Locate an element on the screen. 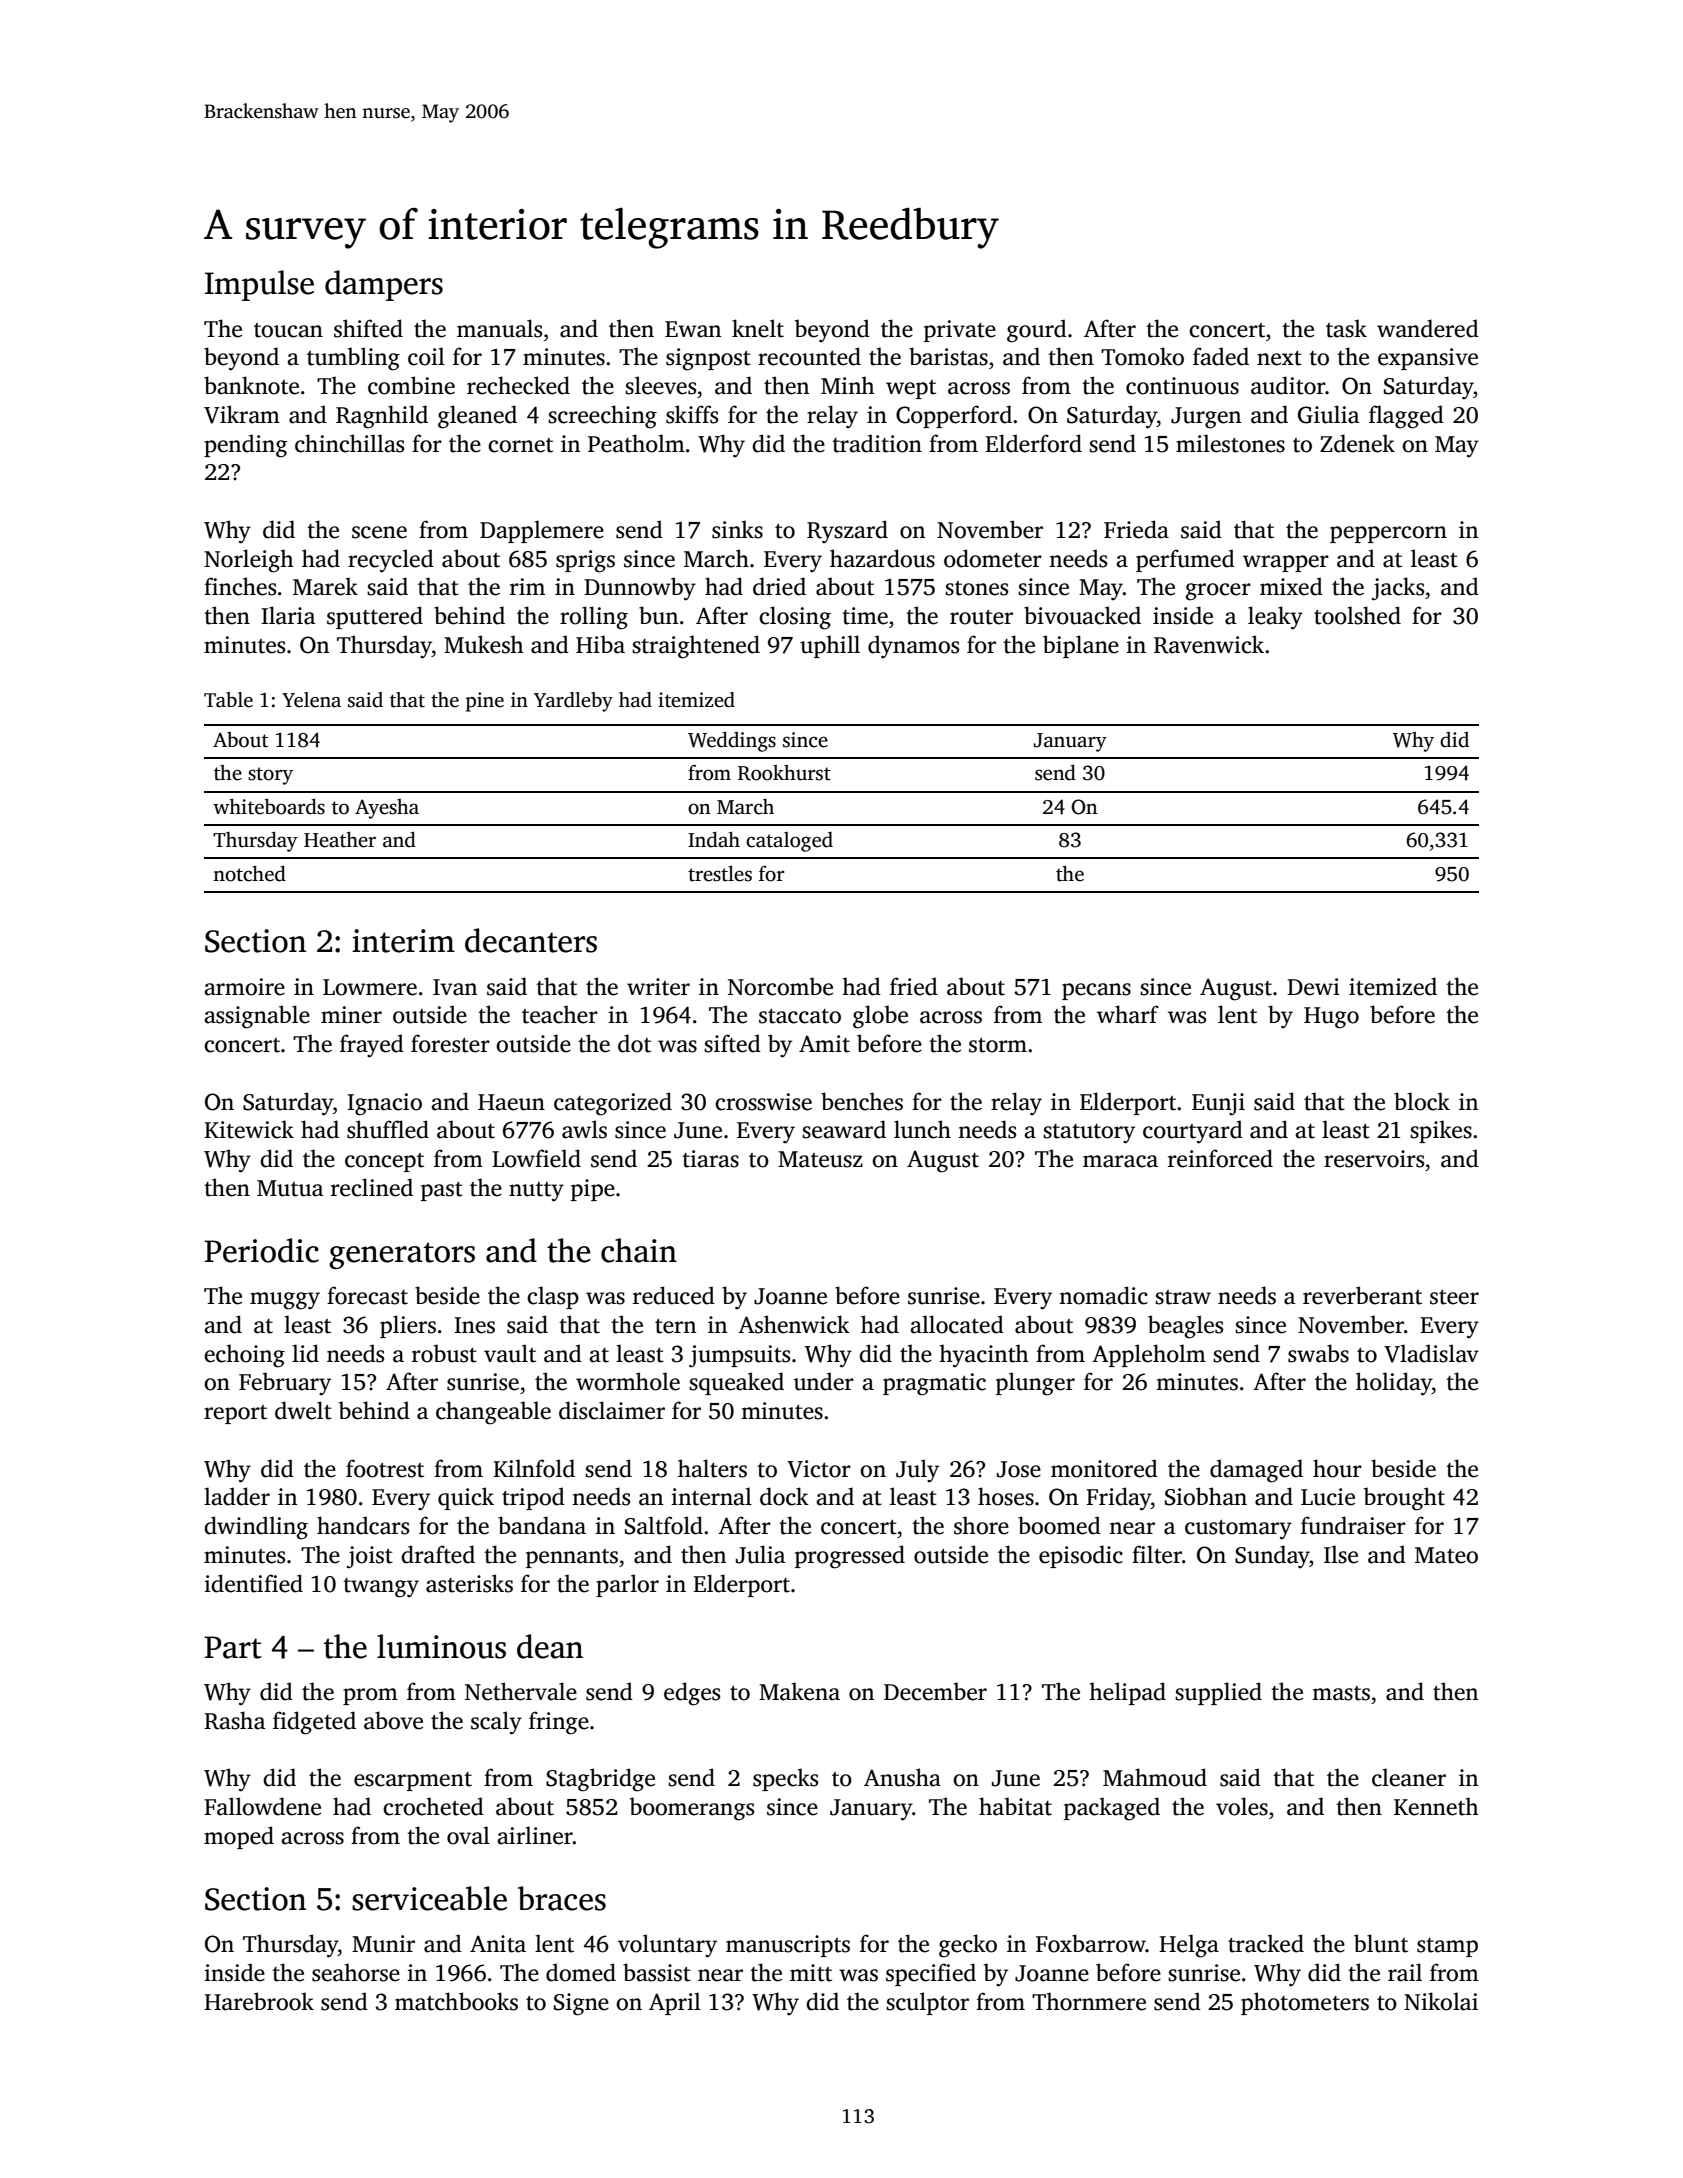 The width and height of the screenshot is (1683, 2178). toucan is located at coordinates (288, 330).
